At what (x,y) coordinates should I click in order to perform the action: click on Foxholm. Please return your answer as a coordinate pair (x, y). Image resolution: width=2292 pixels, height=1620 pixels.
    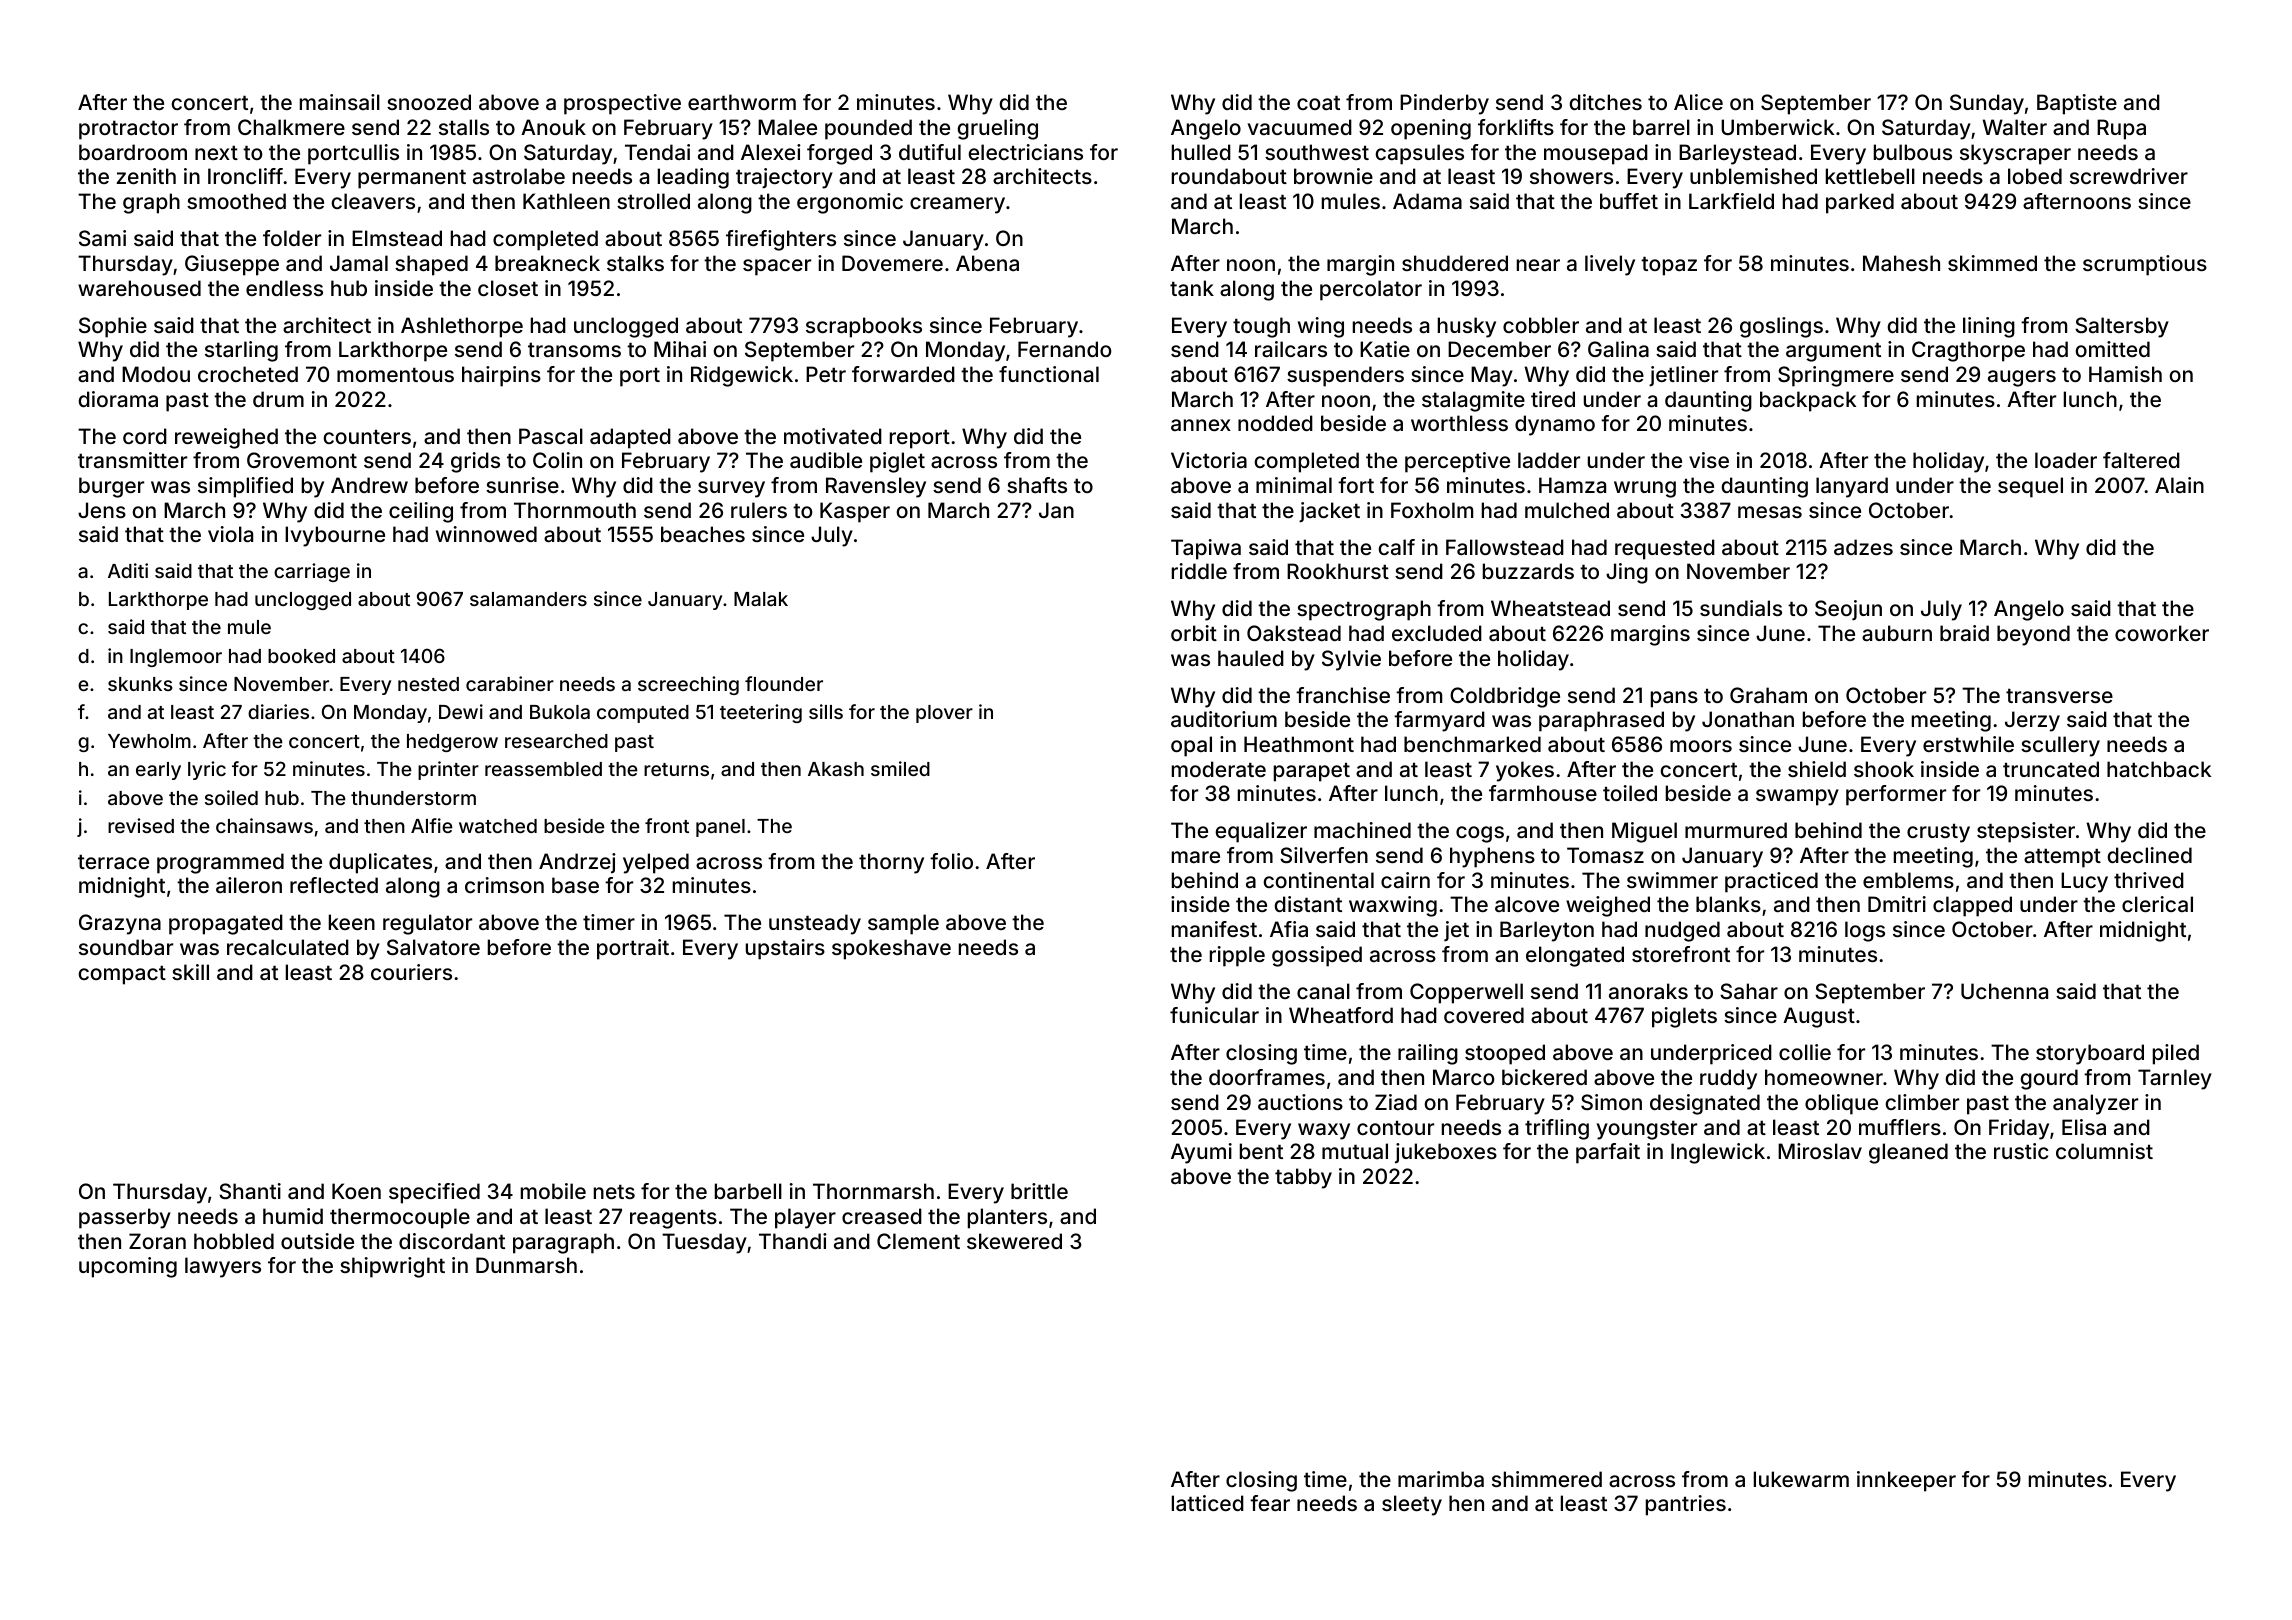
    Looking at the image, I should click on (1432, 510).
